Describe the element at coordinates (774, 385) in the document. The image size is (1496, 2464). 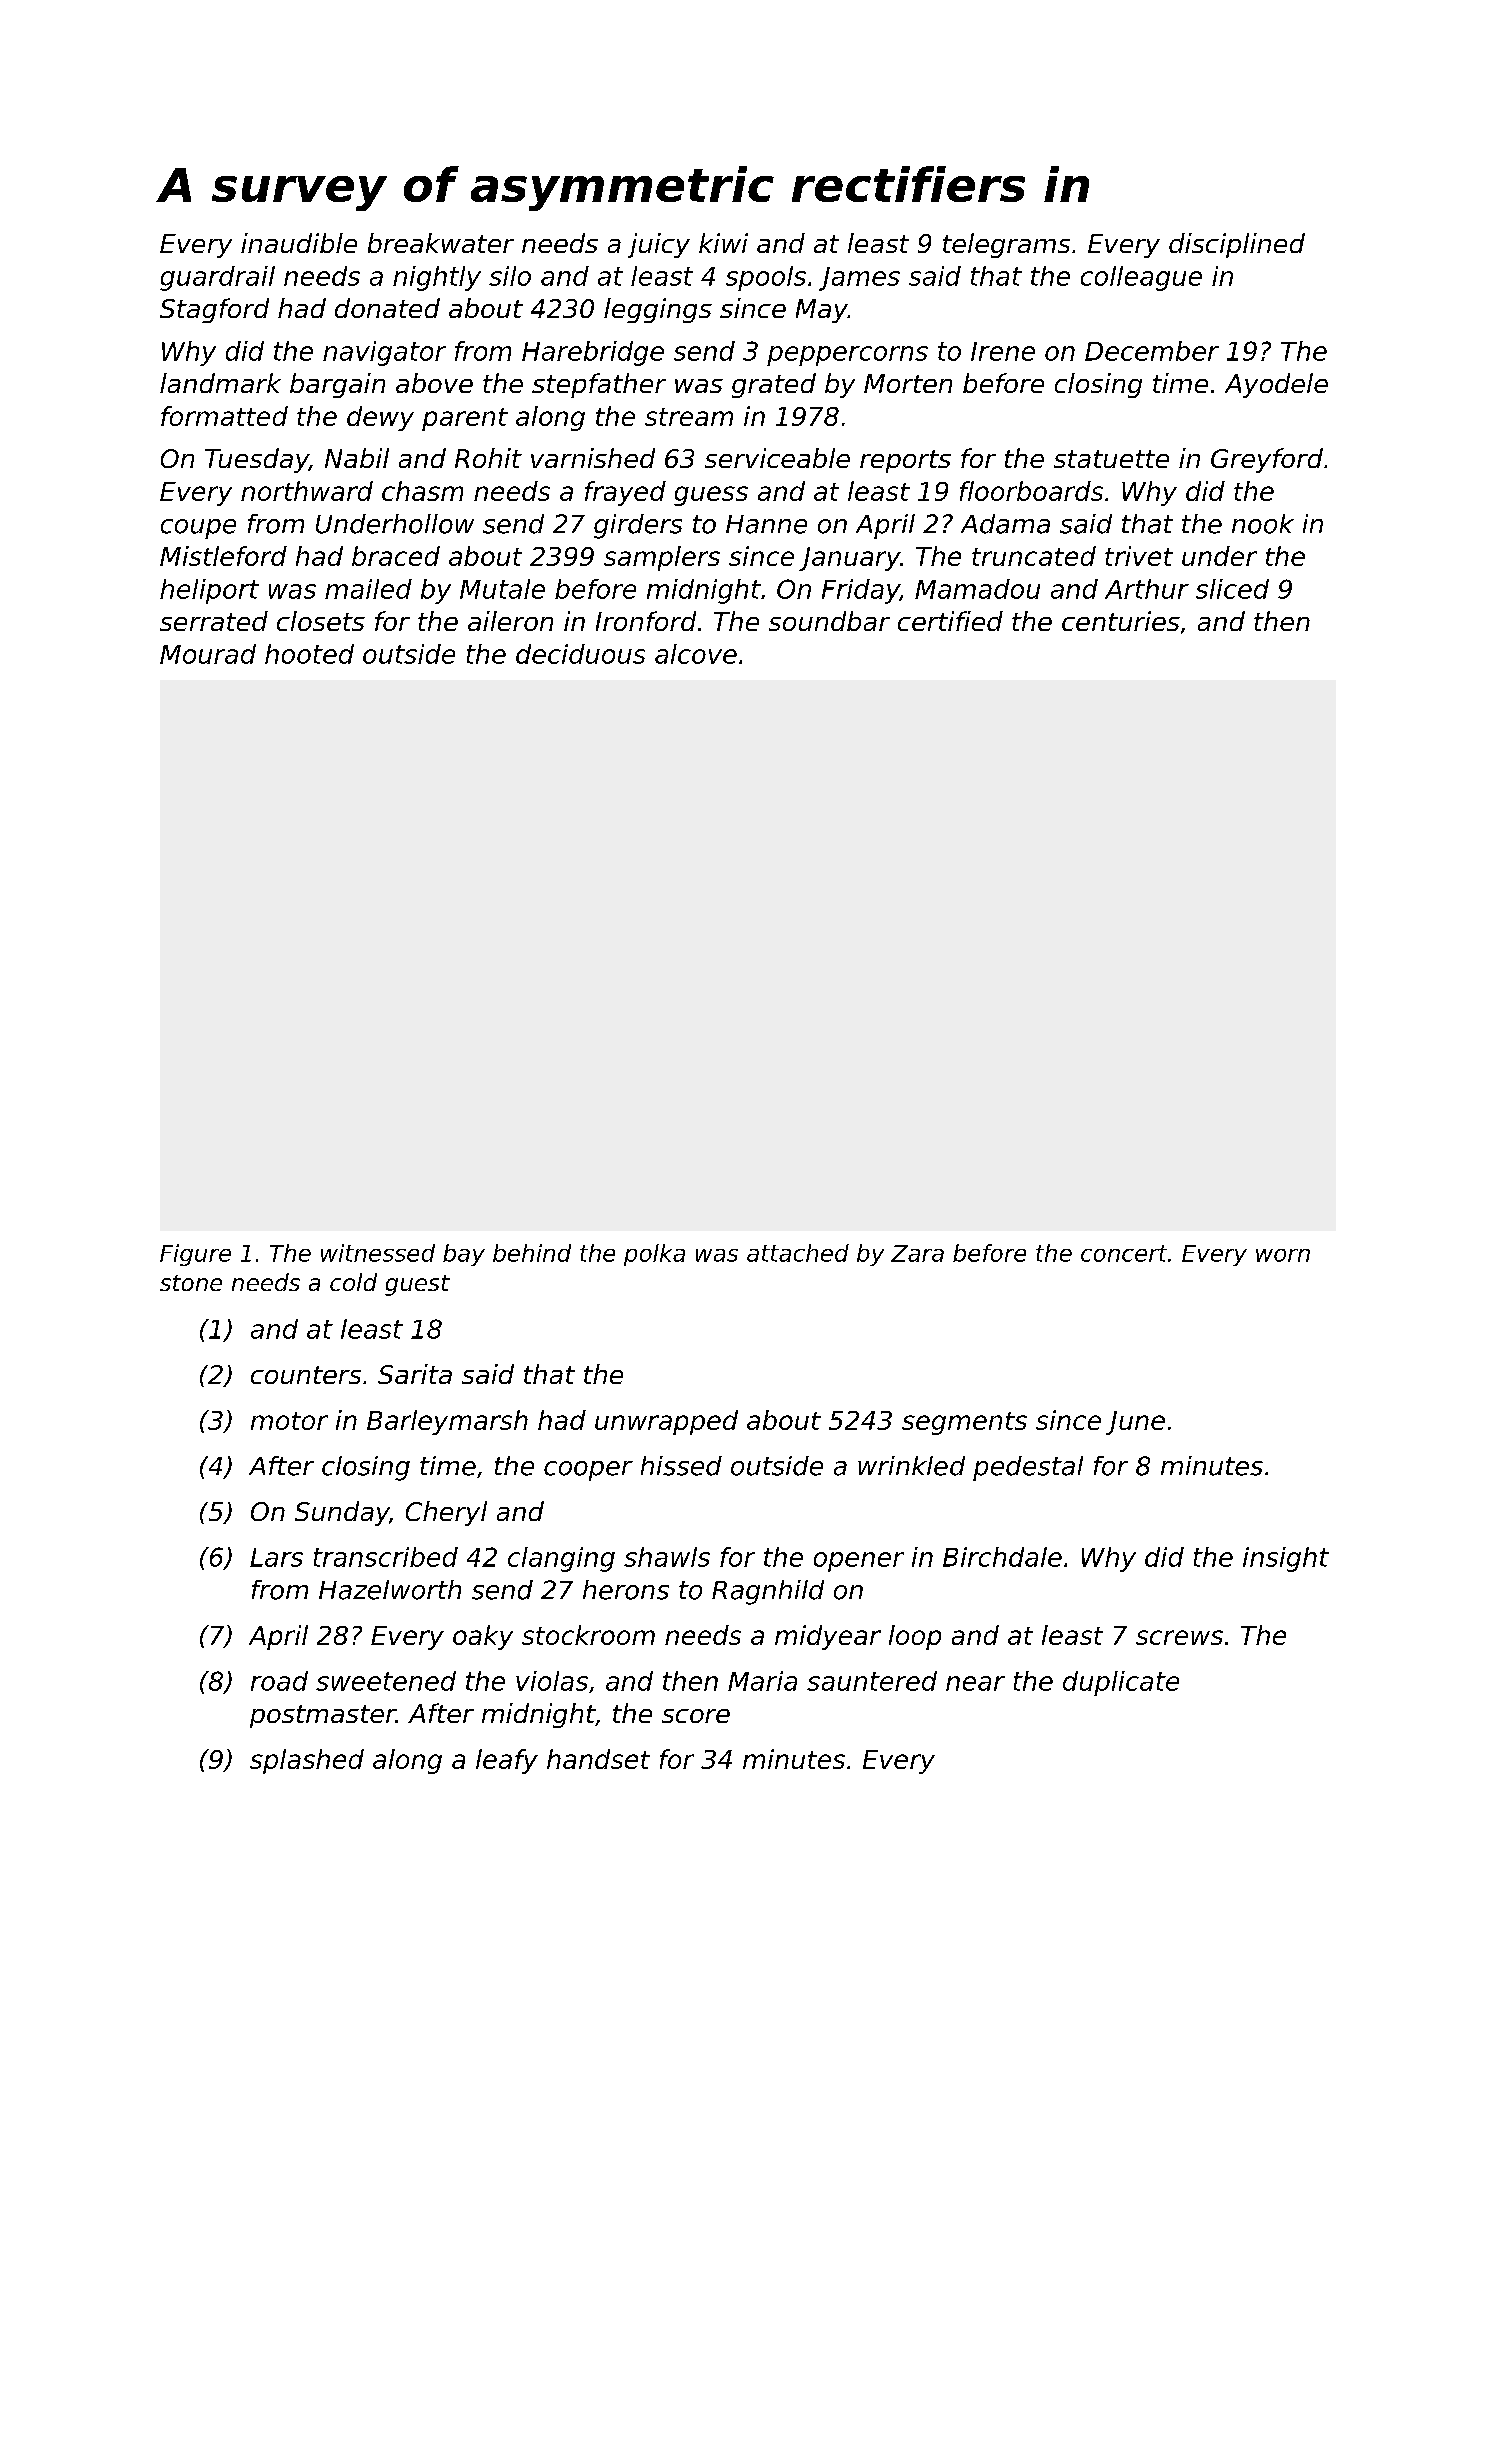
I see `grated` at that location.
